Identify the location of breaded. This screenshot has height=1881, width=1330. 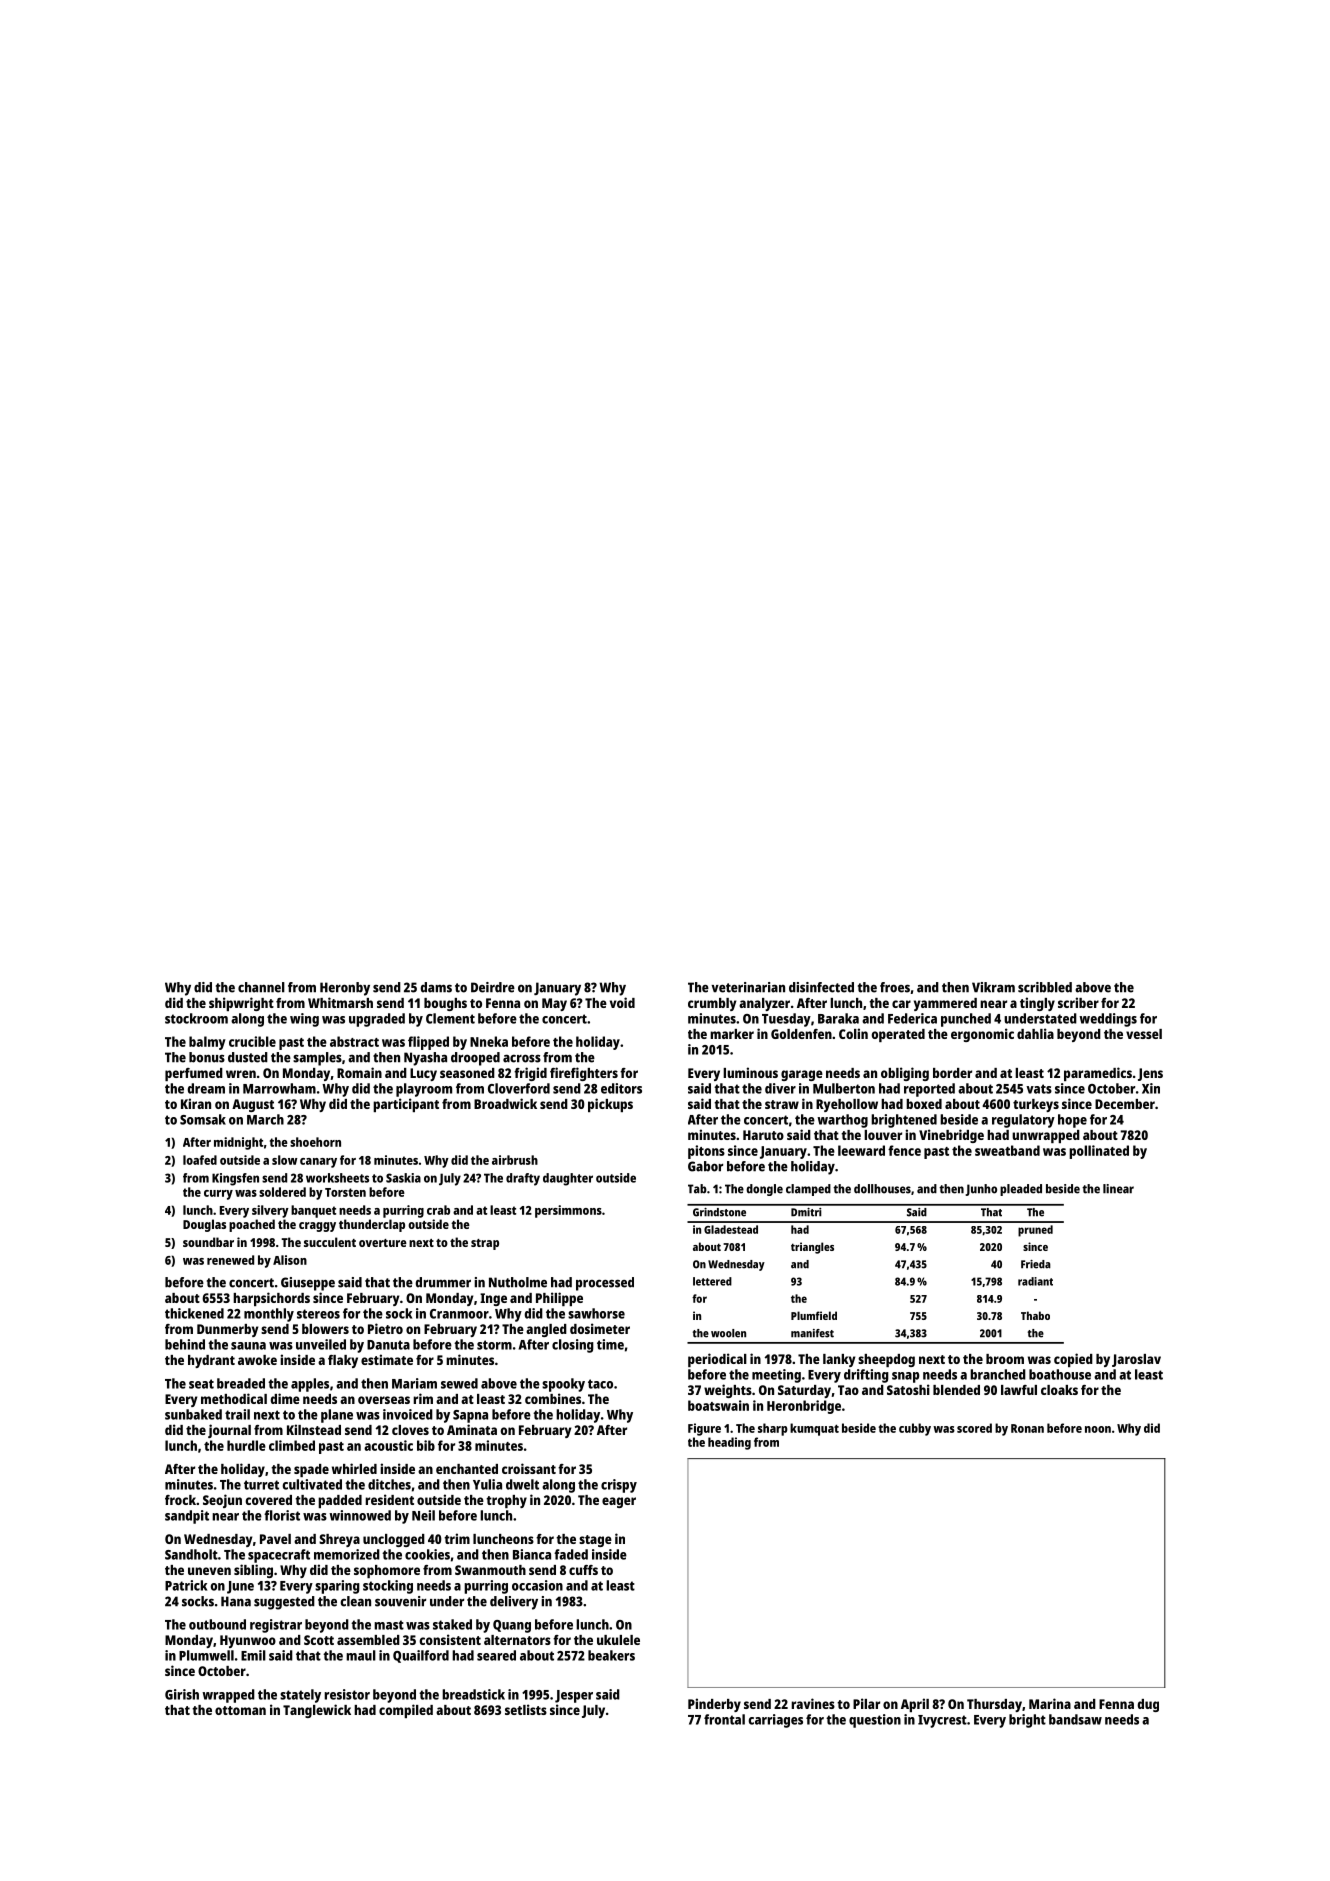
(241, 1383).
